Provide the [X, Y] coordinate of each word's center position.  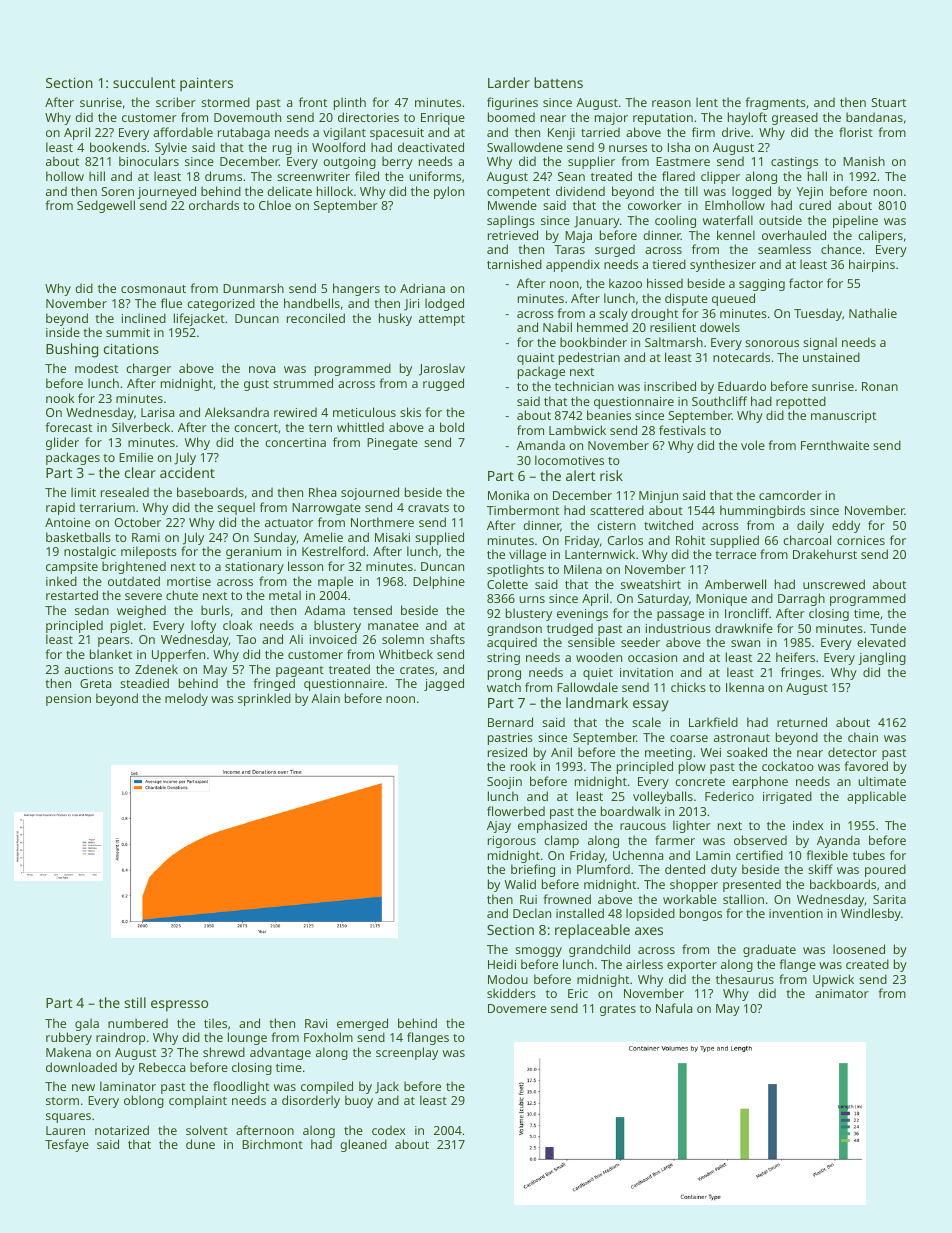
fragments [776, 103]
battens [558, 82]
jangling [882, 658]
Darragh [801, 599]
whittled [360, 427]
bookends [118, 147]
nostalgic [90, 552]
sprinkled [264, 699]
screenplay [407, 1053]
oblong [144, 1101]
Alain [325, 698]
